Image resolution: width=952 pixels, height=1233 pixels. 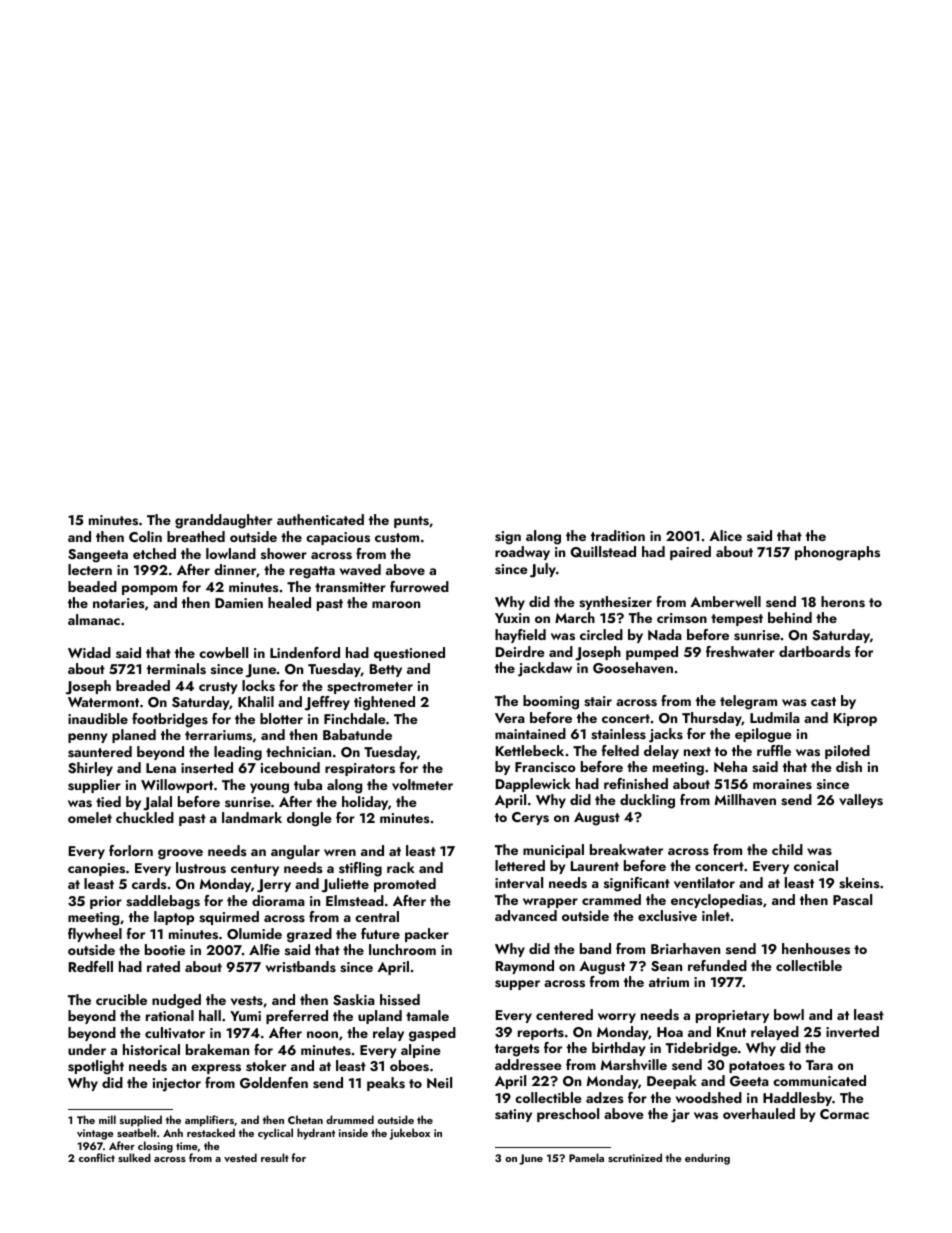 I want to click on Watermont, so click(x=103, y=702).
